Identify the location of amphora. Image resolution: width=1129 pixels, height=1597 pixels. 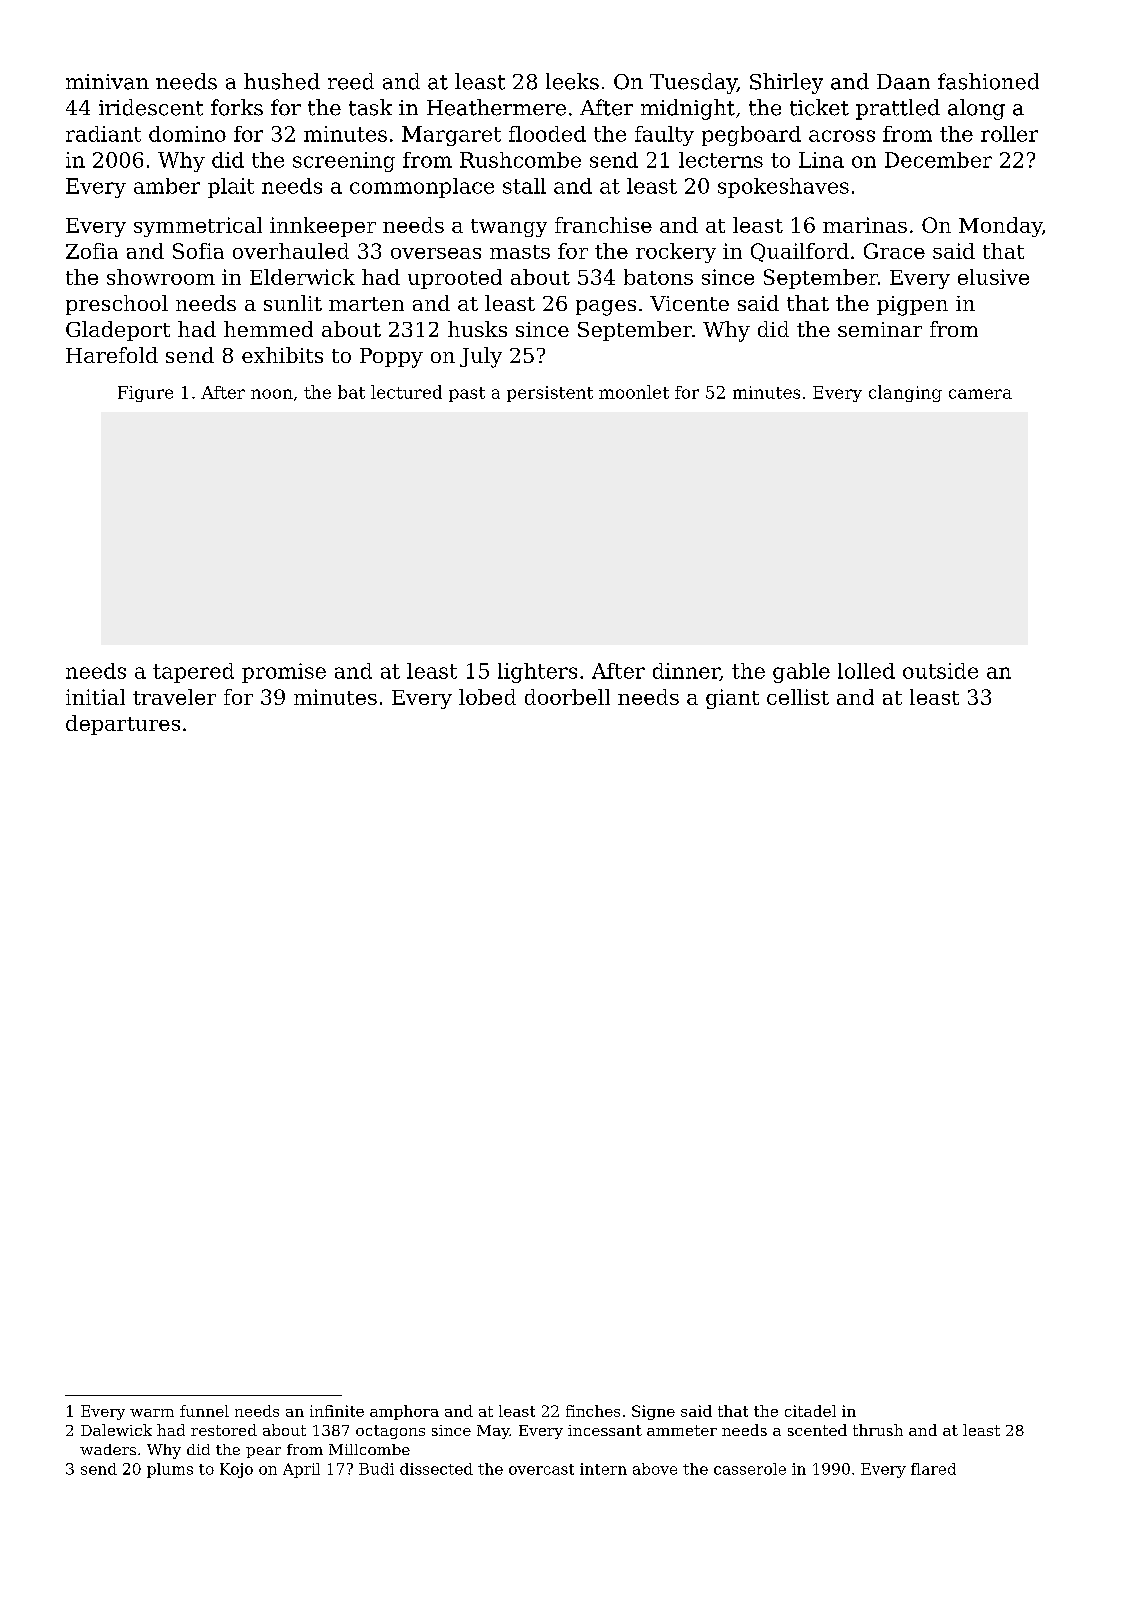
(404, 1412).
